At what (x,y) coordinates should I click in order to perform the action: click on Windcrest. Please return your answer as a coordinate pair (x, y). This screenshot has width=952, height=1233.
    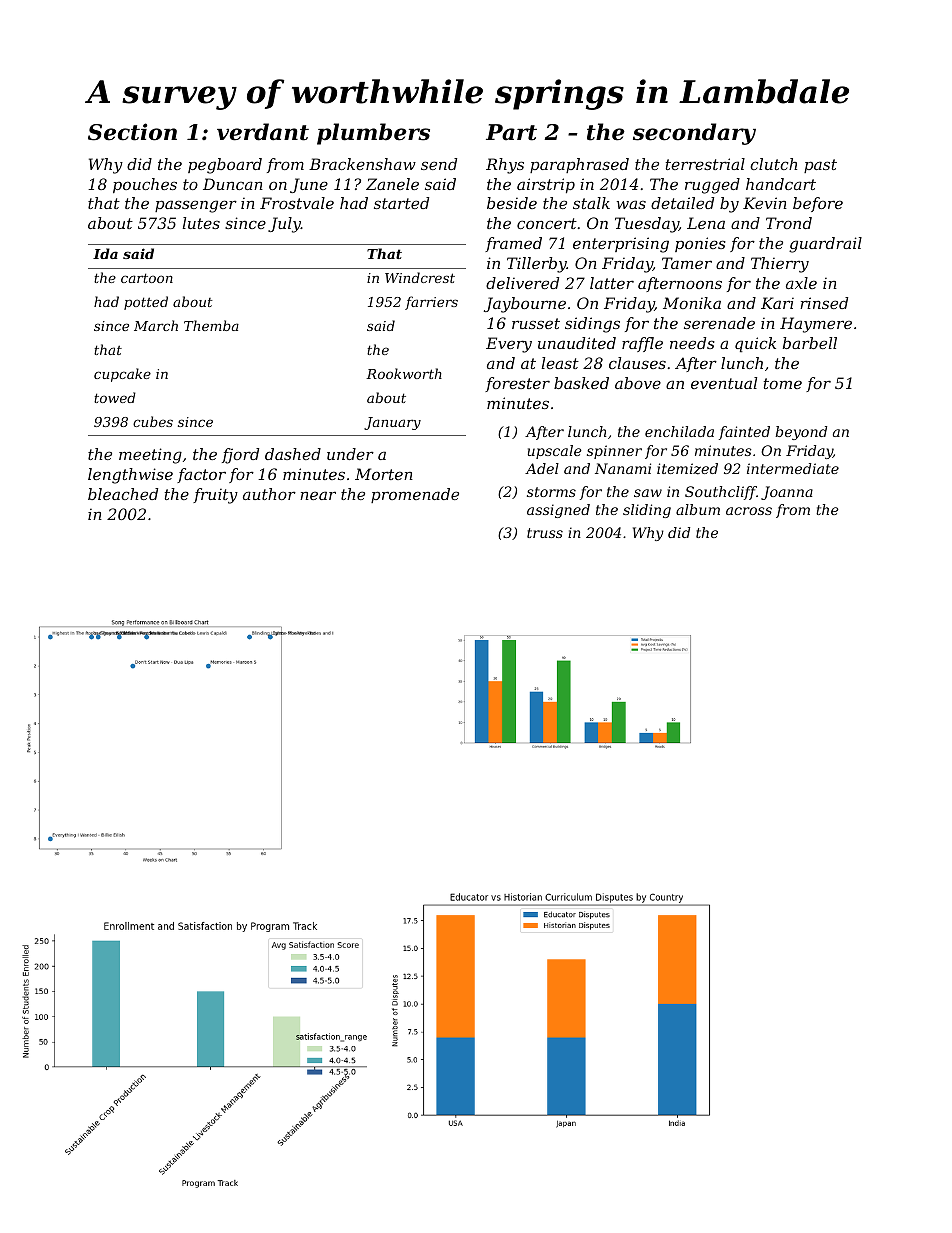
    Looking at the image, I should click on (420, 277).
